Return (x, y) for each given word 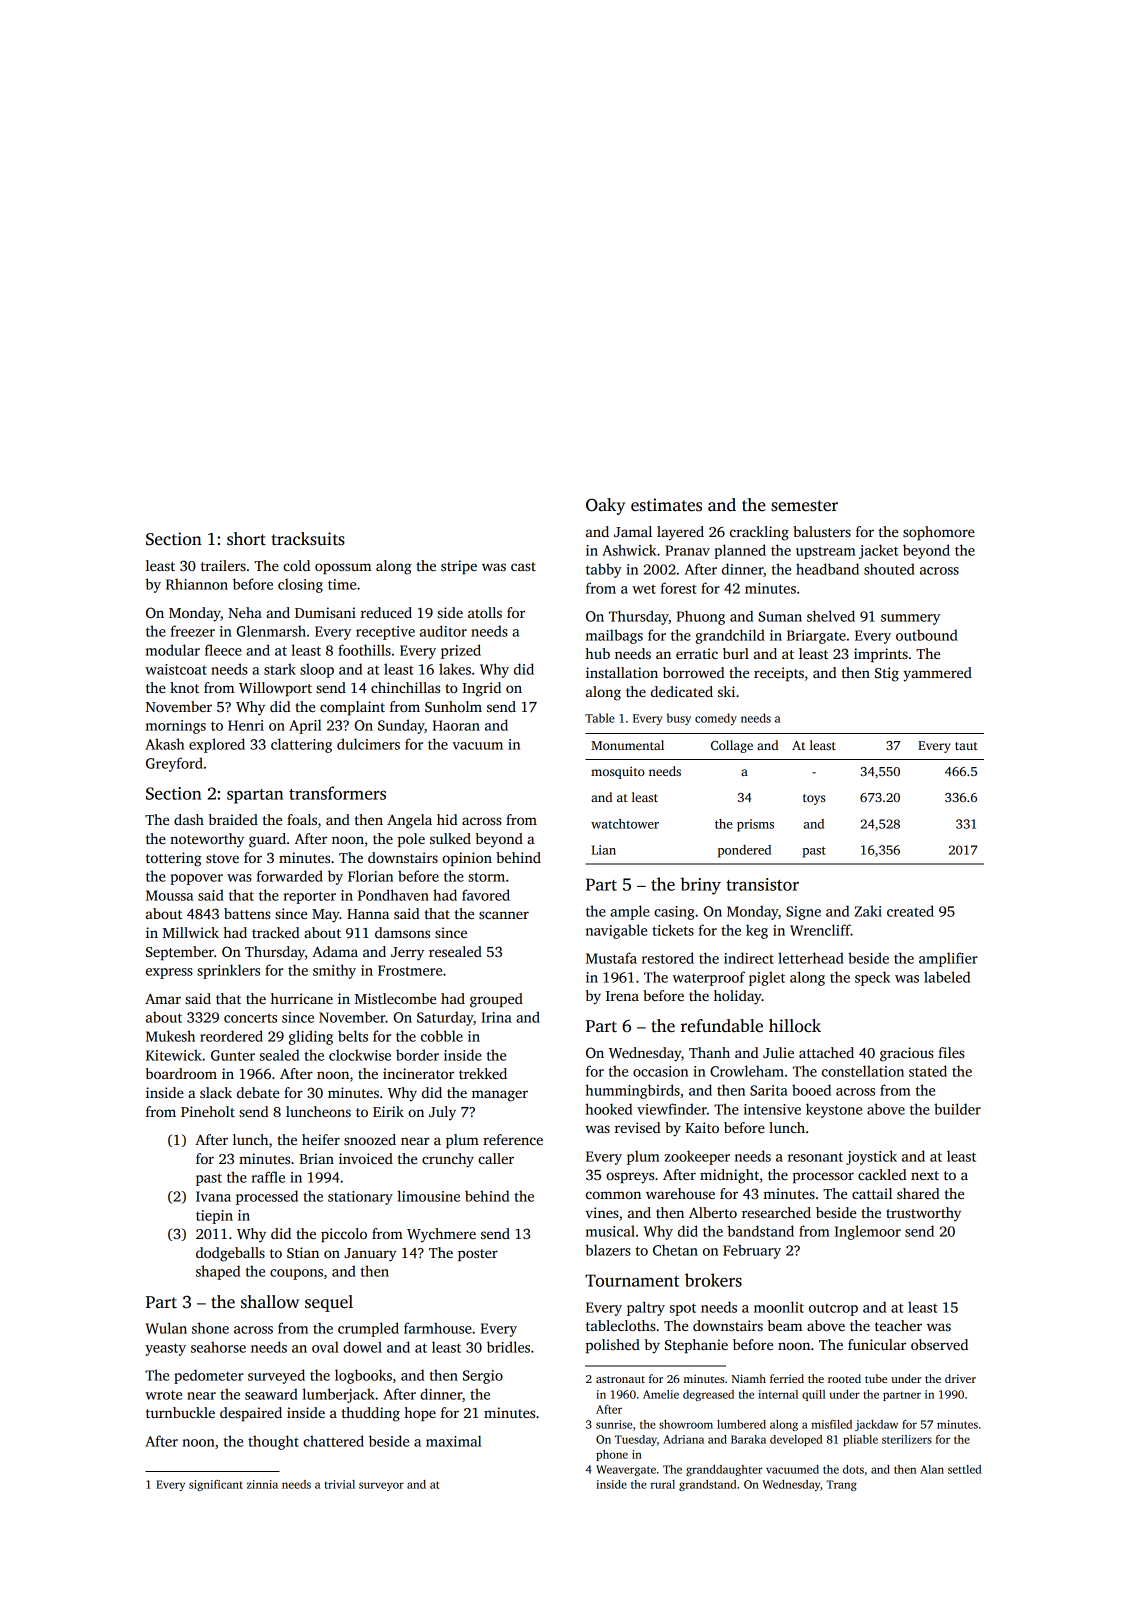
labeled (947, 977)
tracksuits (308, 539)
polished (613, 1346)
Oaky (605, 506)
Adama (335, 951)
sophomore (939, 533)
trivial (339, 1484)
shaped (218, 1272)
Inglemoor (868, 1232)
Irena (622, 996)
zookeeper (697, 1157)
